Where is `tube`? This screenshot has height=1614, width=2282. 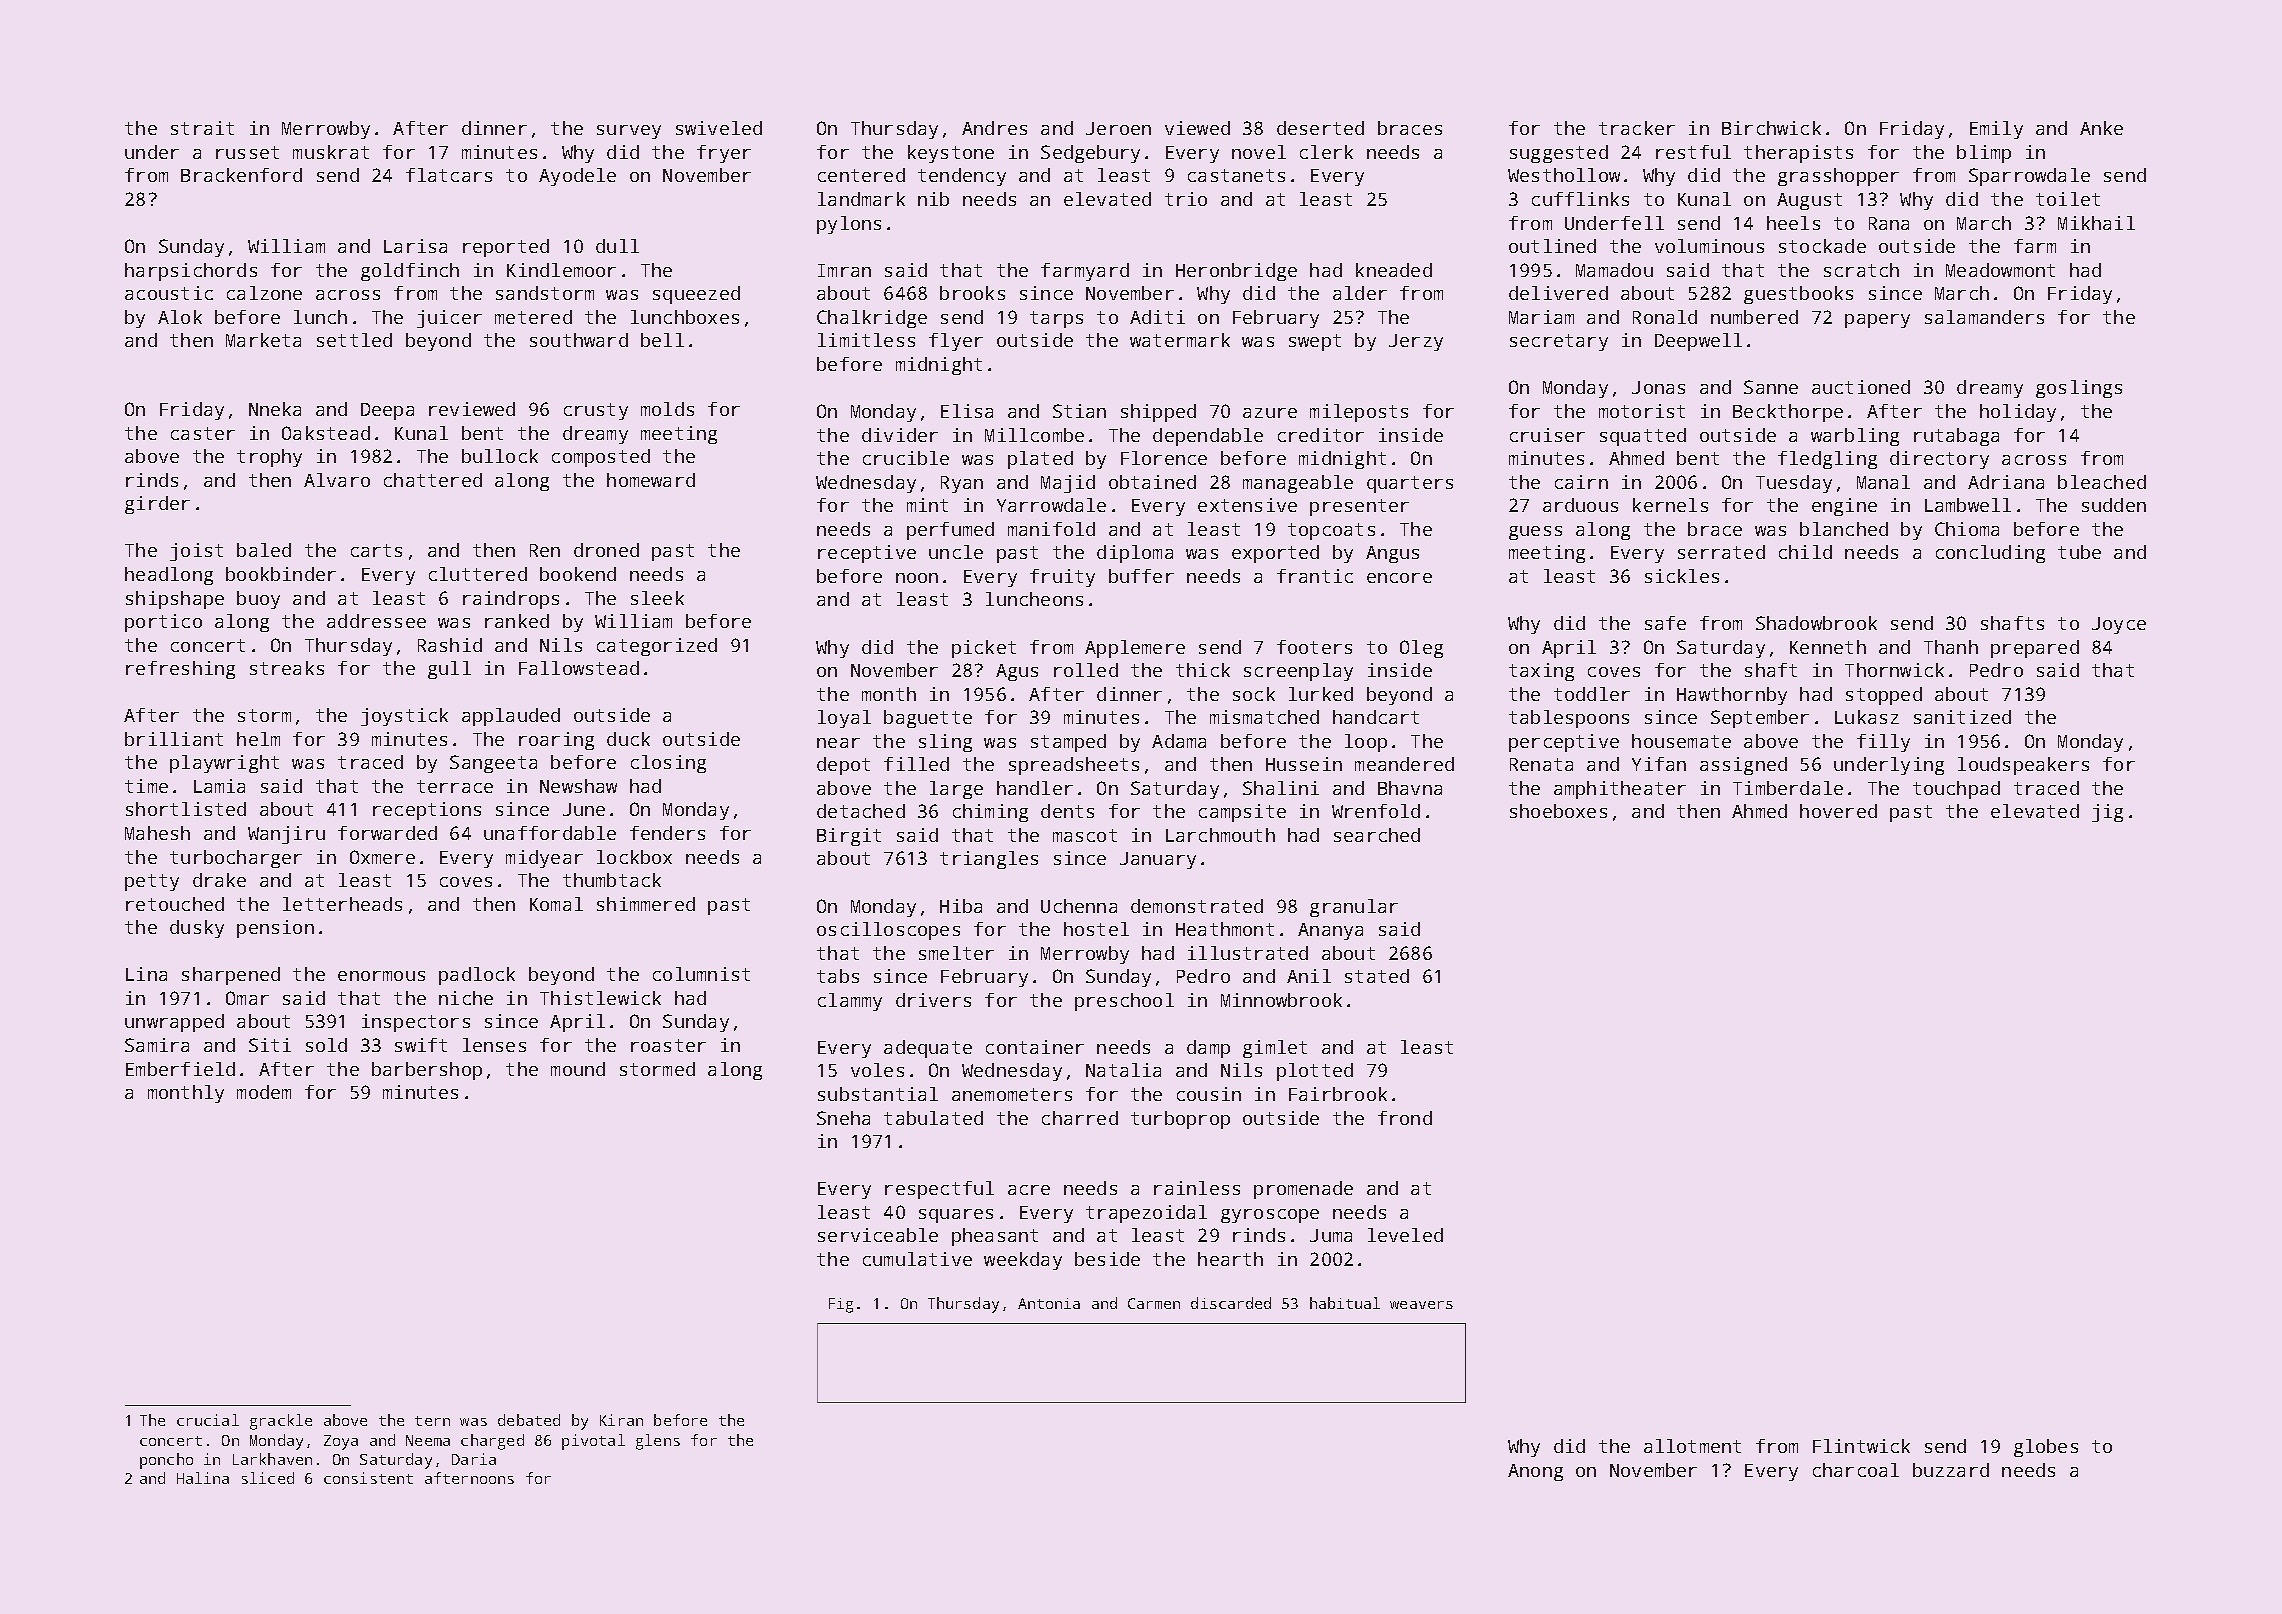
tube is located at coordinates (2079, 552).
